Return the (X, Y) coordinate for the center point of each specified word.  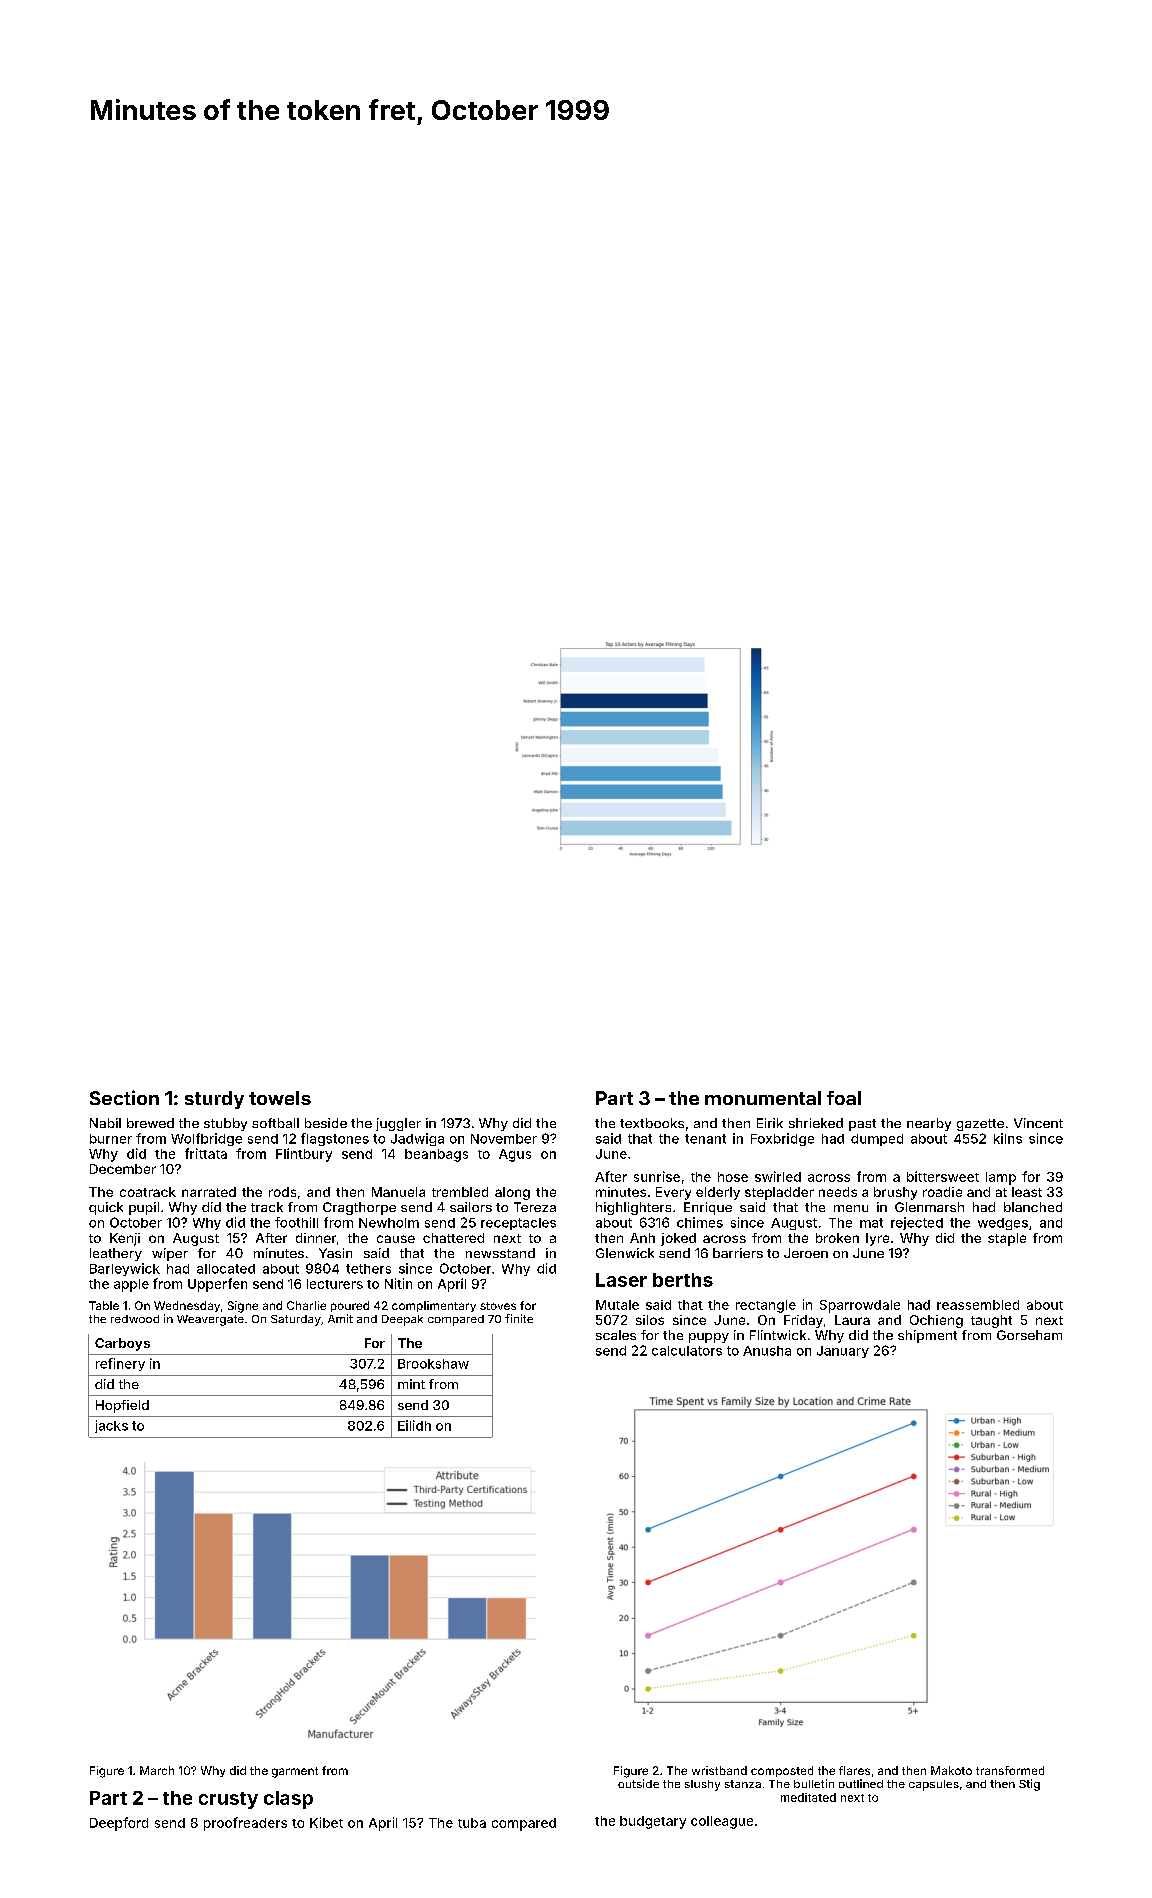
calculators (687, 1351)
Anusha (767, 1351)
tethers (368, 1269)
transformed (1010, 1770)
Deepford (119, 1824)
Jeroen (806, 1253)
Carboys (122, 1344)
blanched (1033, 1207)
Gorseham (1029, 1335)
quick (106, 1208)
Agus (515, 1155)
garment (295, 1772)
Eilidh (414, 1425)
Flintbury (304, 1155)
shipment (927, 1336)
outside (638, 1783)
